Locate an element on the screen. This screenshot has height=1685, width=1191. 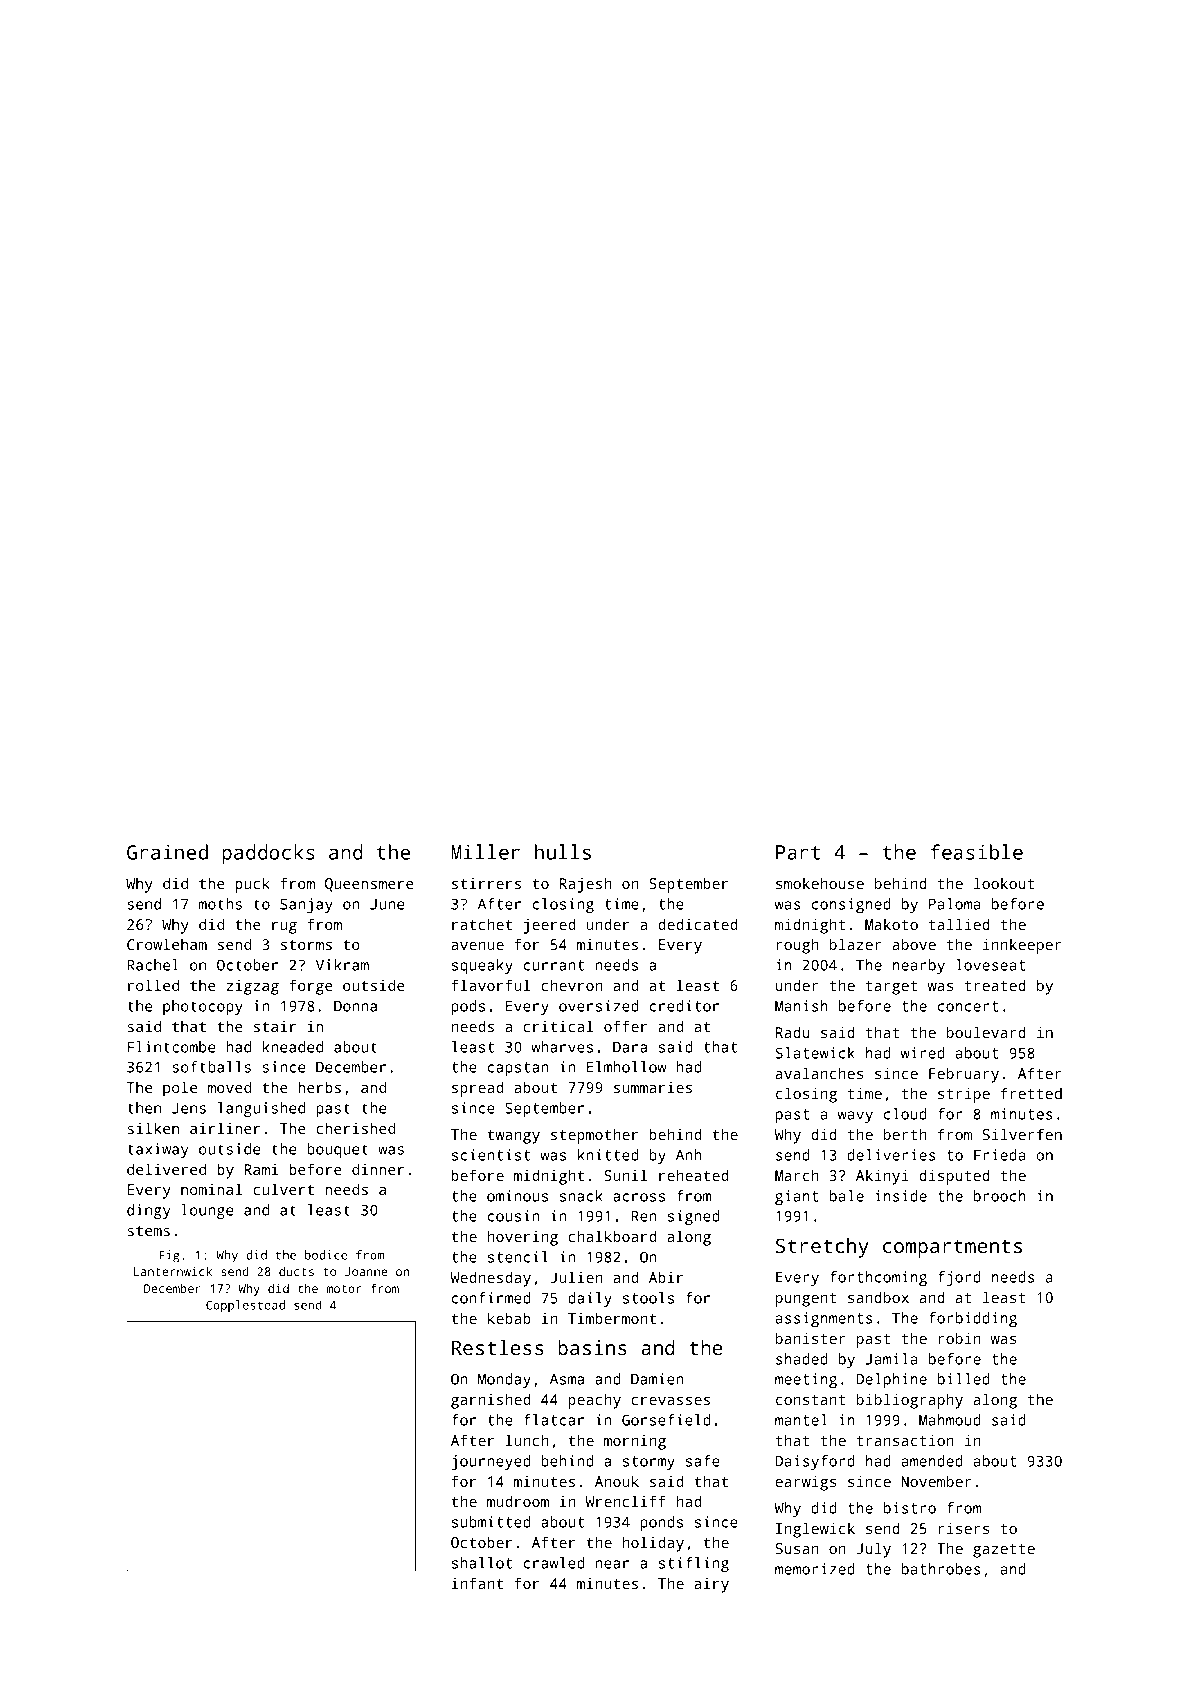
Crowleham is located at coordinates (167, 944).
